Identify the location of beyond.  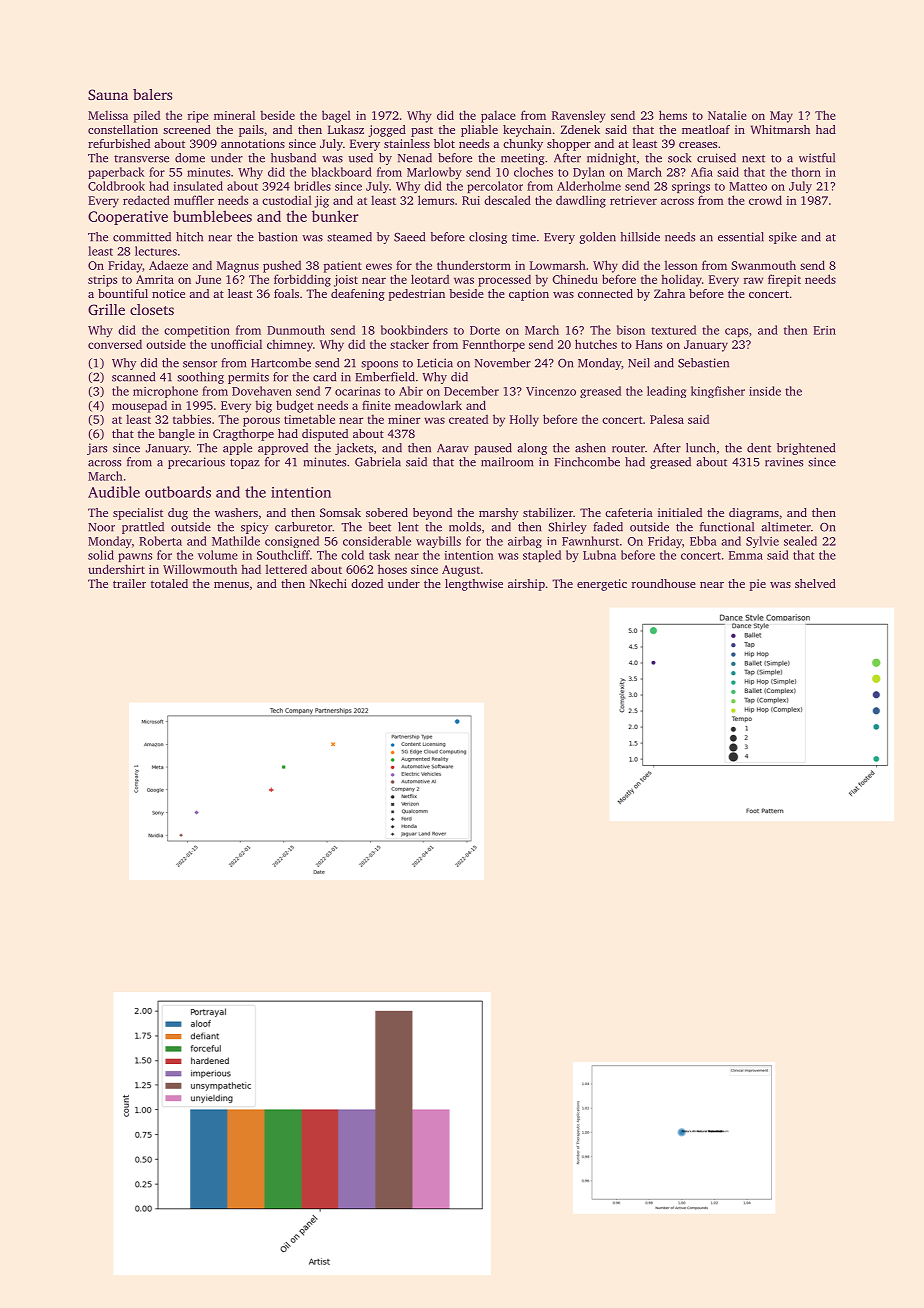
(432, 514).
